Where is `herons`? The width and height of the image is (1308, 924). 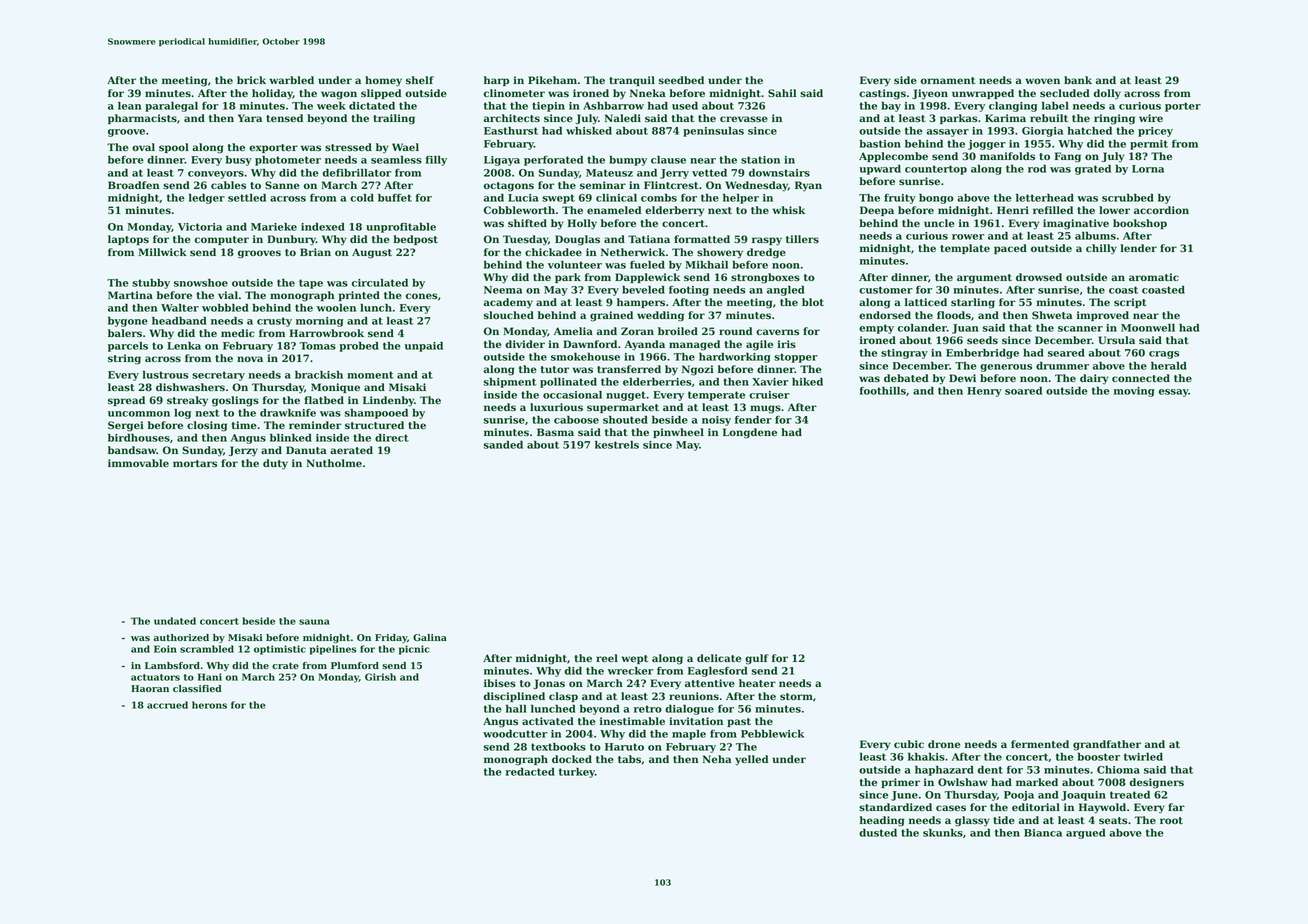 herons is located at coordinates (209, 705).
